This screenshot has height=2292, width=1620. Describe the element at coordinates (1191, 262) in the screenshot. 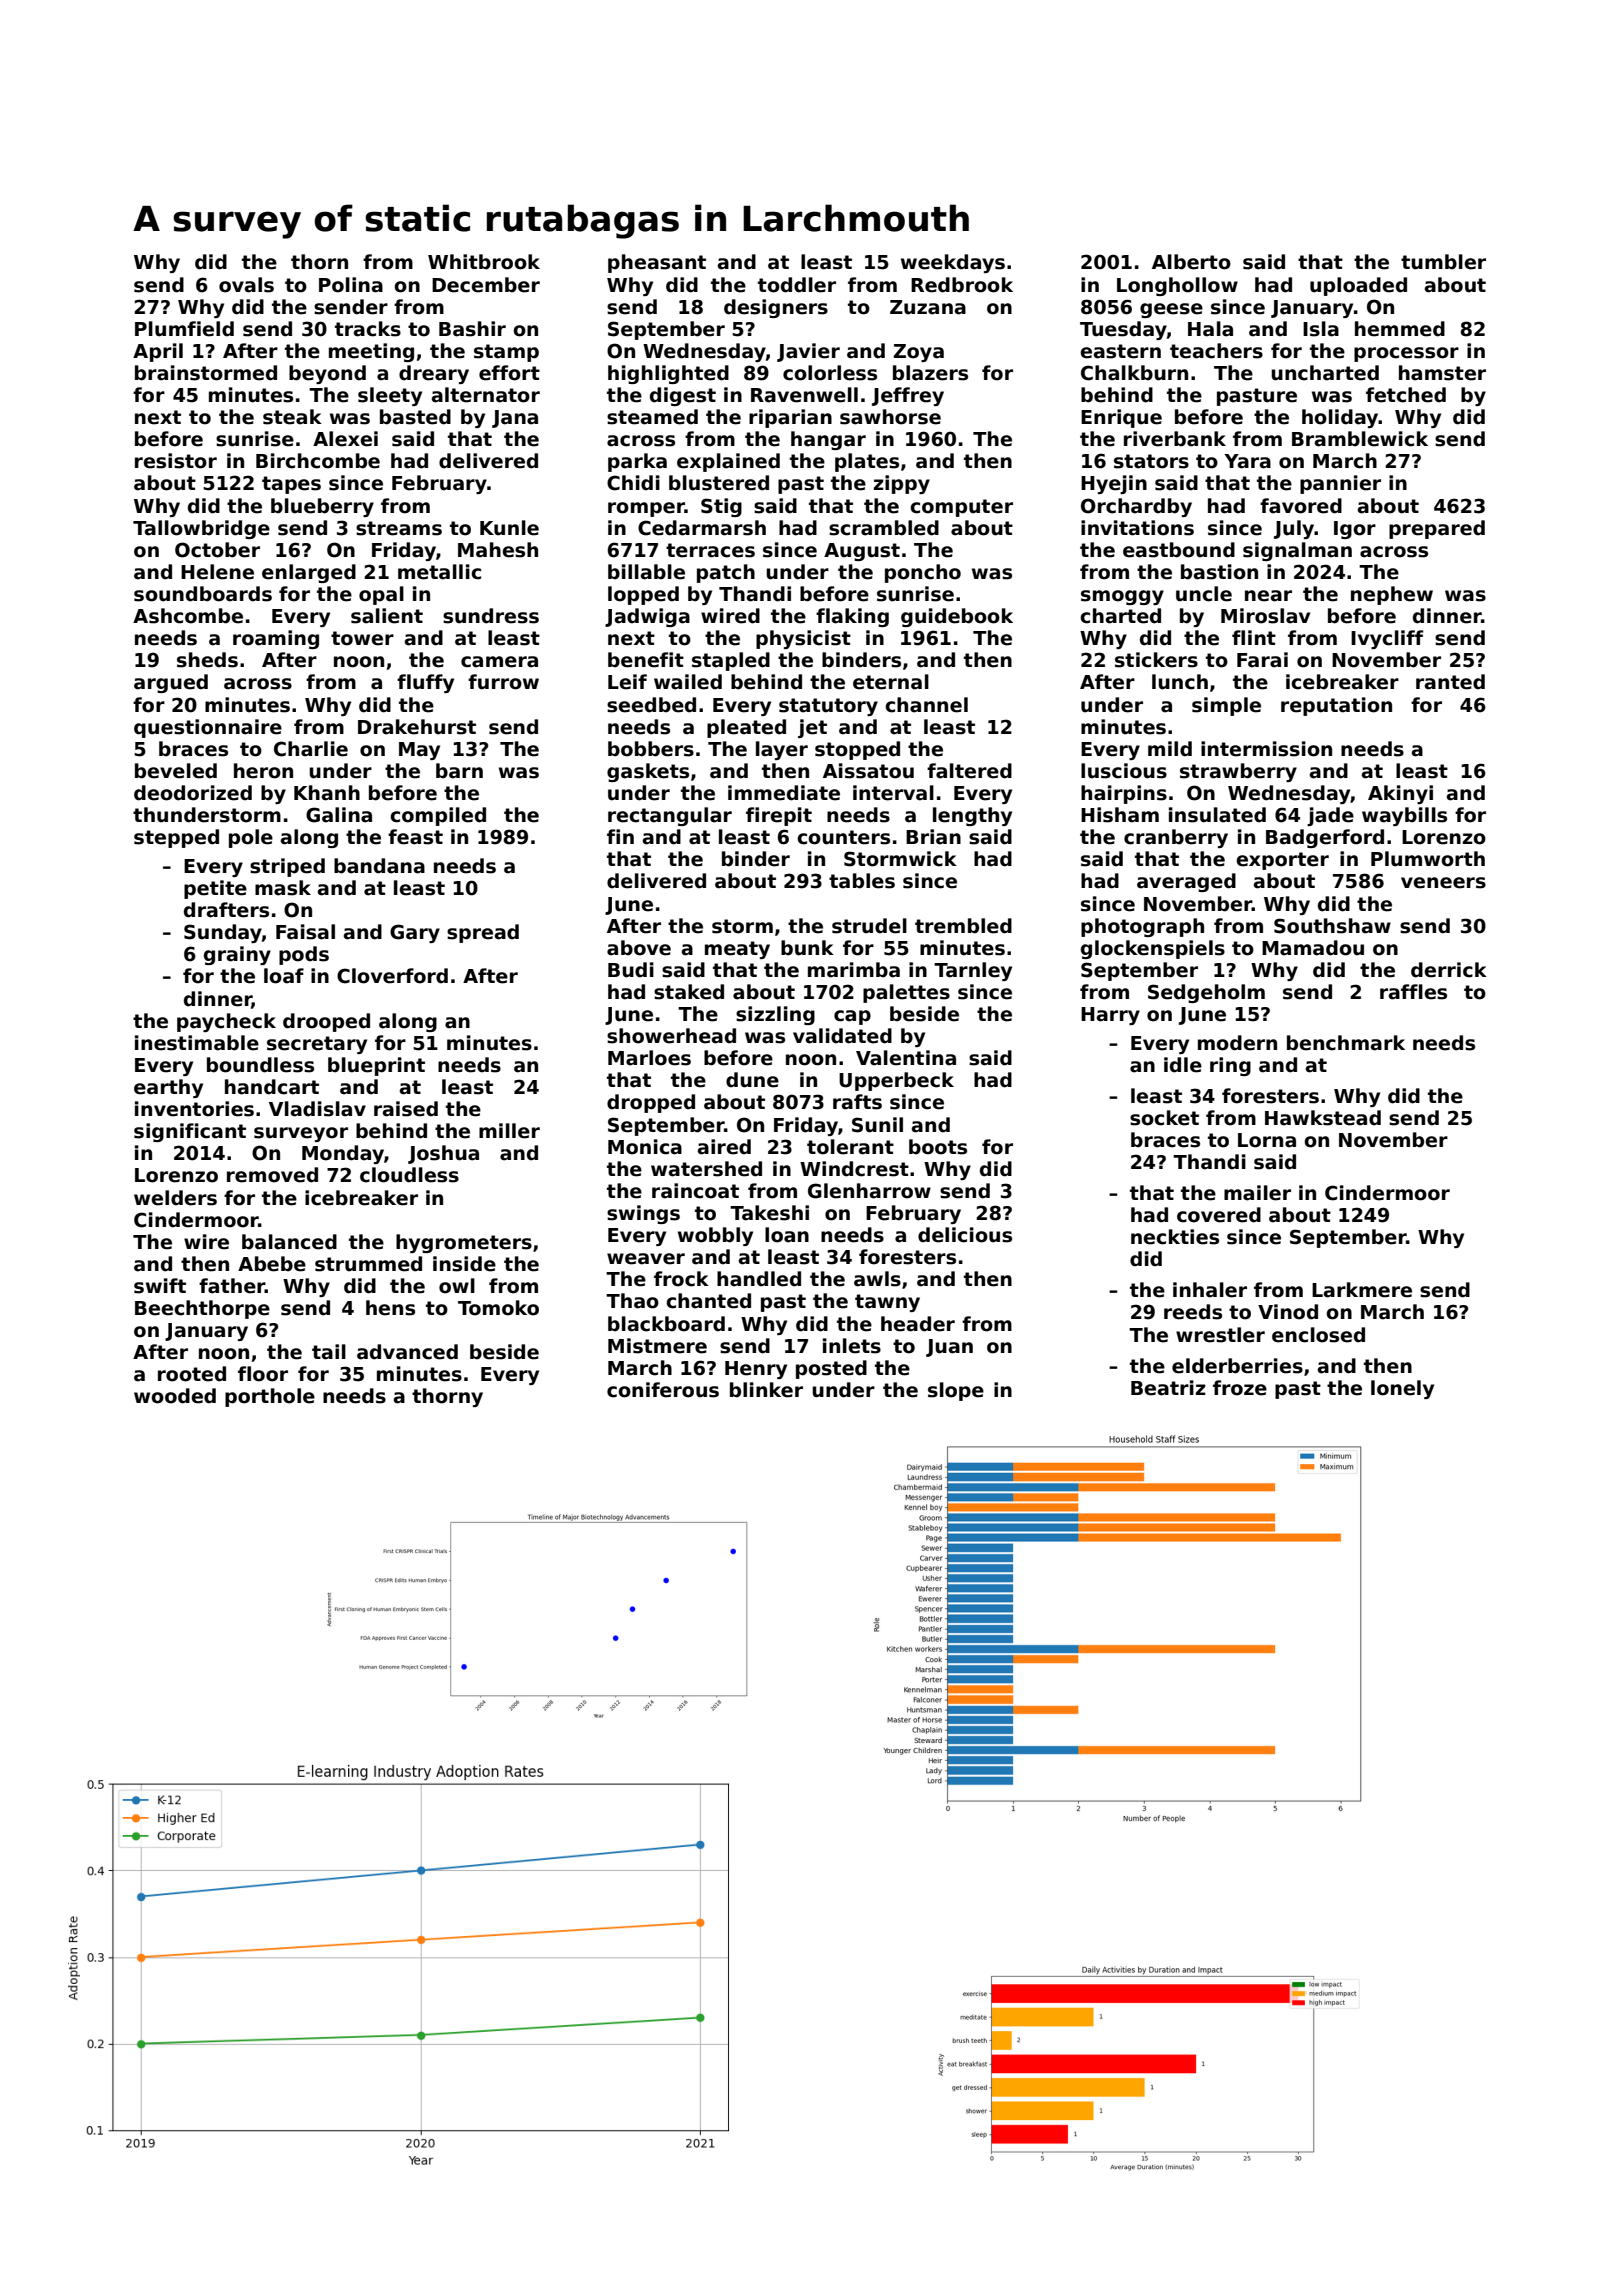

I see `Alberto` at that location.
